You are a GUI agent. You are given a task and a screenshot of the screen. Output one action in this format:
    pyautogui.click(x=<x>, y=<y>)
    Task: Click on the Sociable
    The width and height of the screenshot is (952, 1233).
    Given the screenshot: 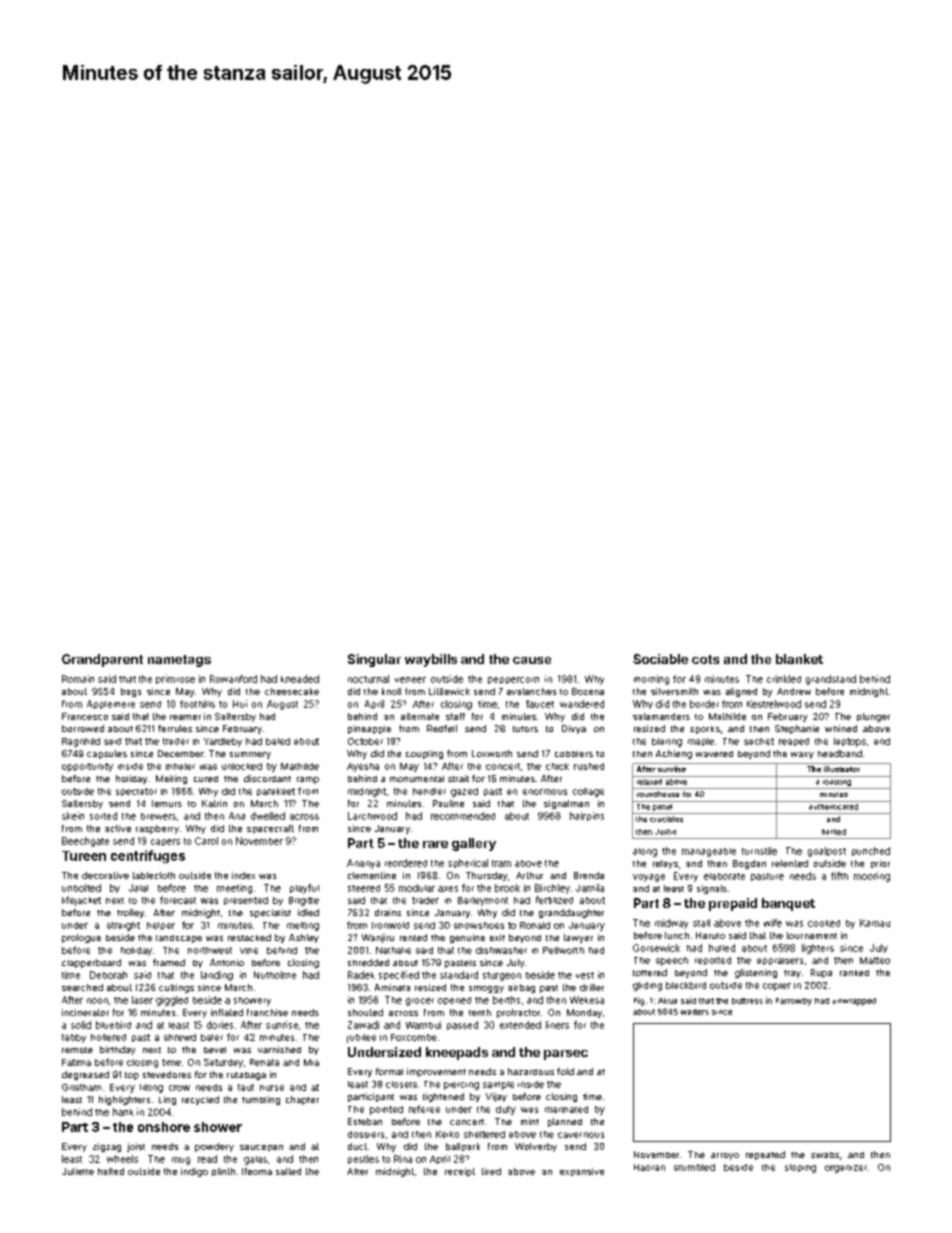 What is the action you would take?
    pyautogui.click(x=660, y=659)
